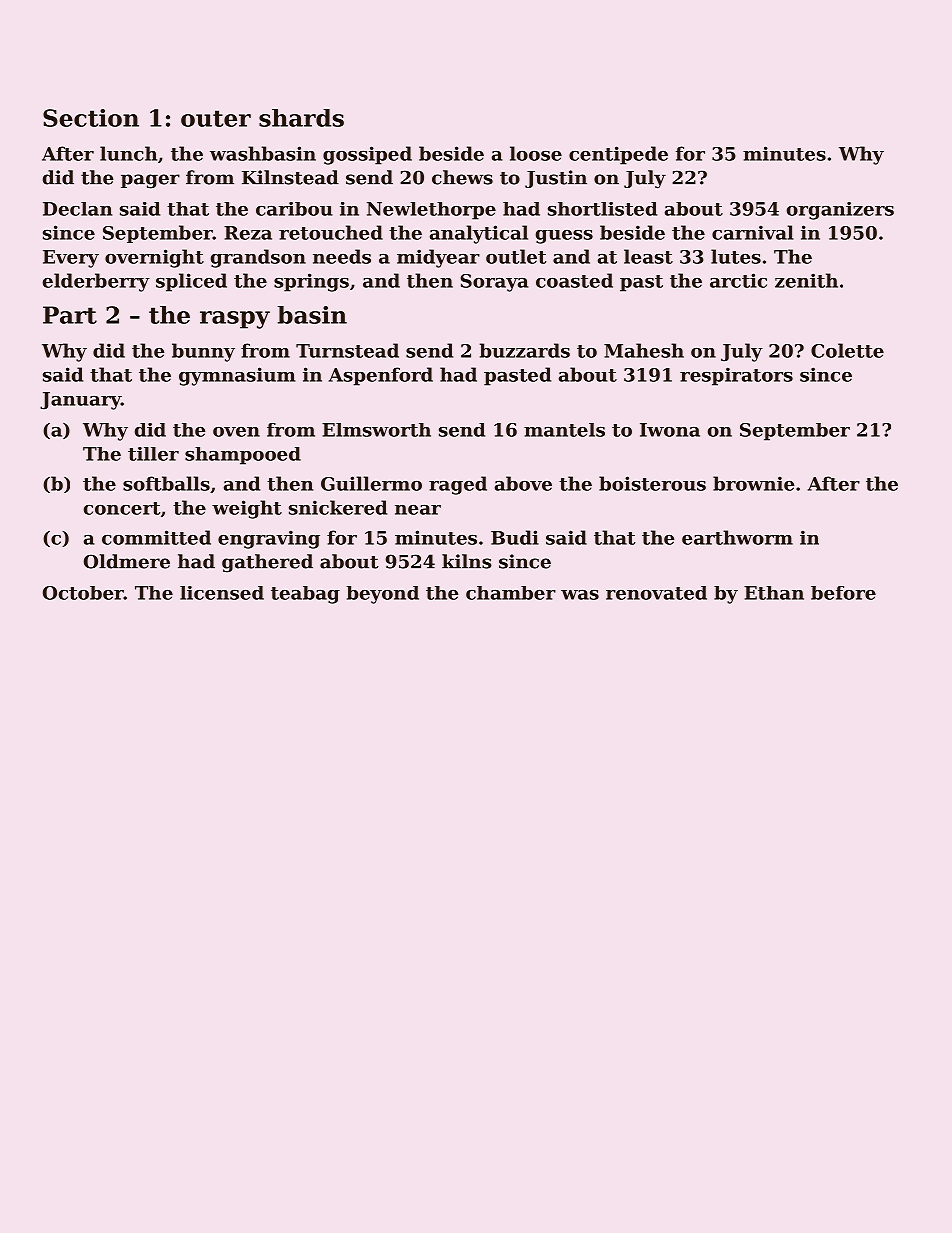 The height and width of the image is (1233, 952). I want to click on Every, so click(71, 259).
